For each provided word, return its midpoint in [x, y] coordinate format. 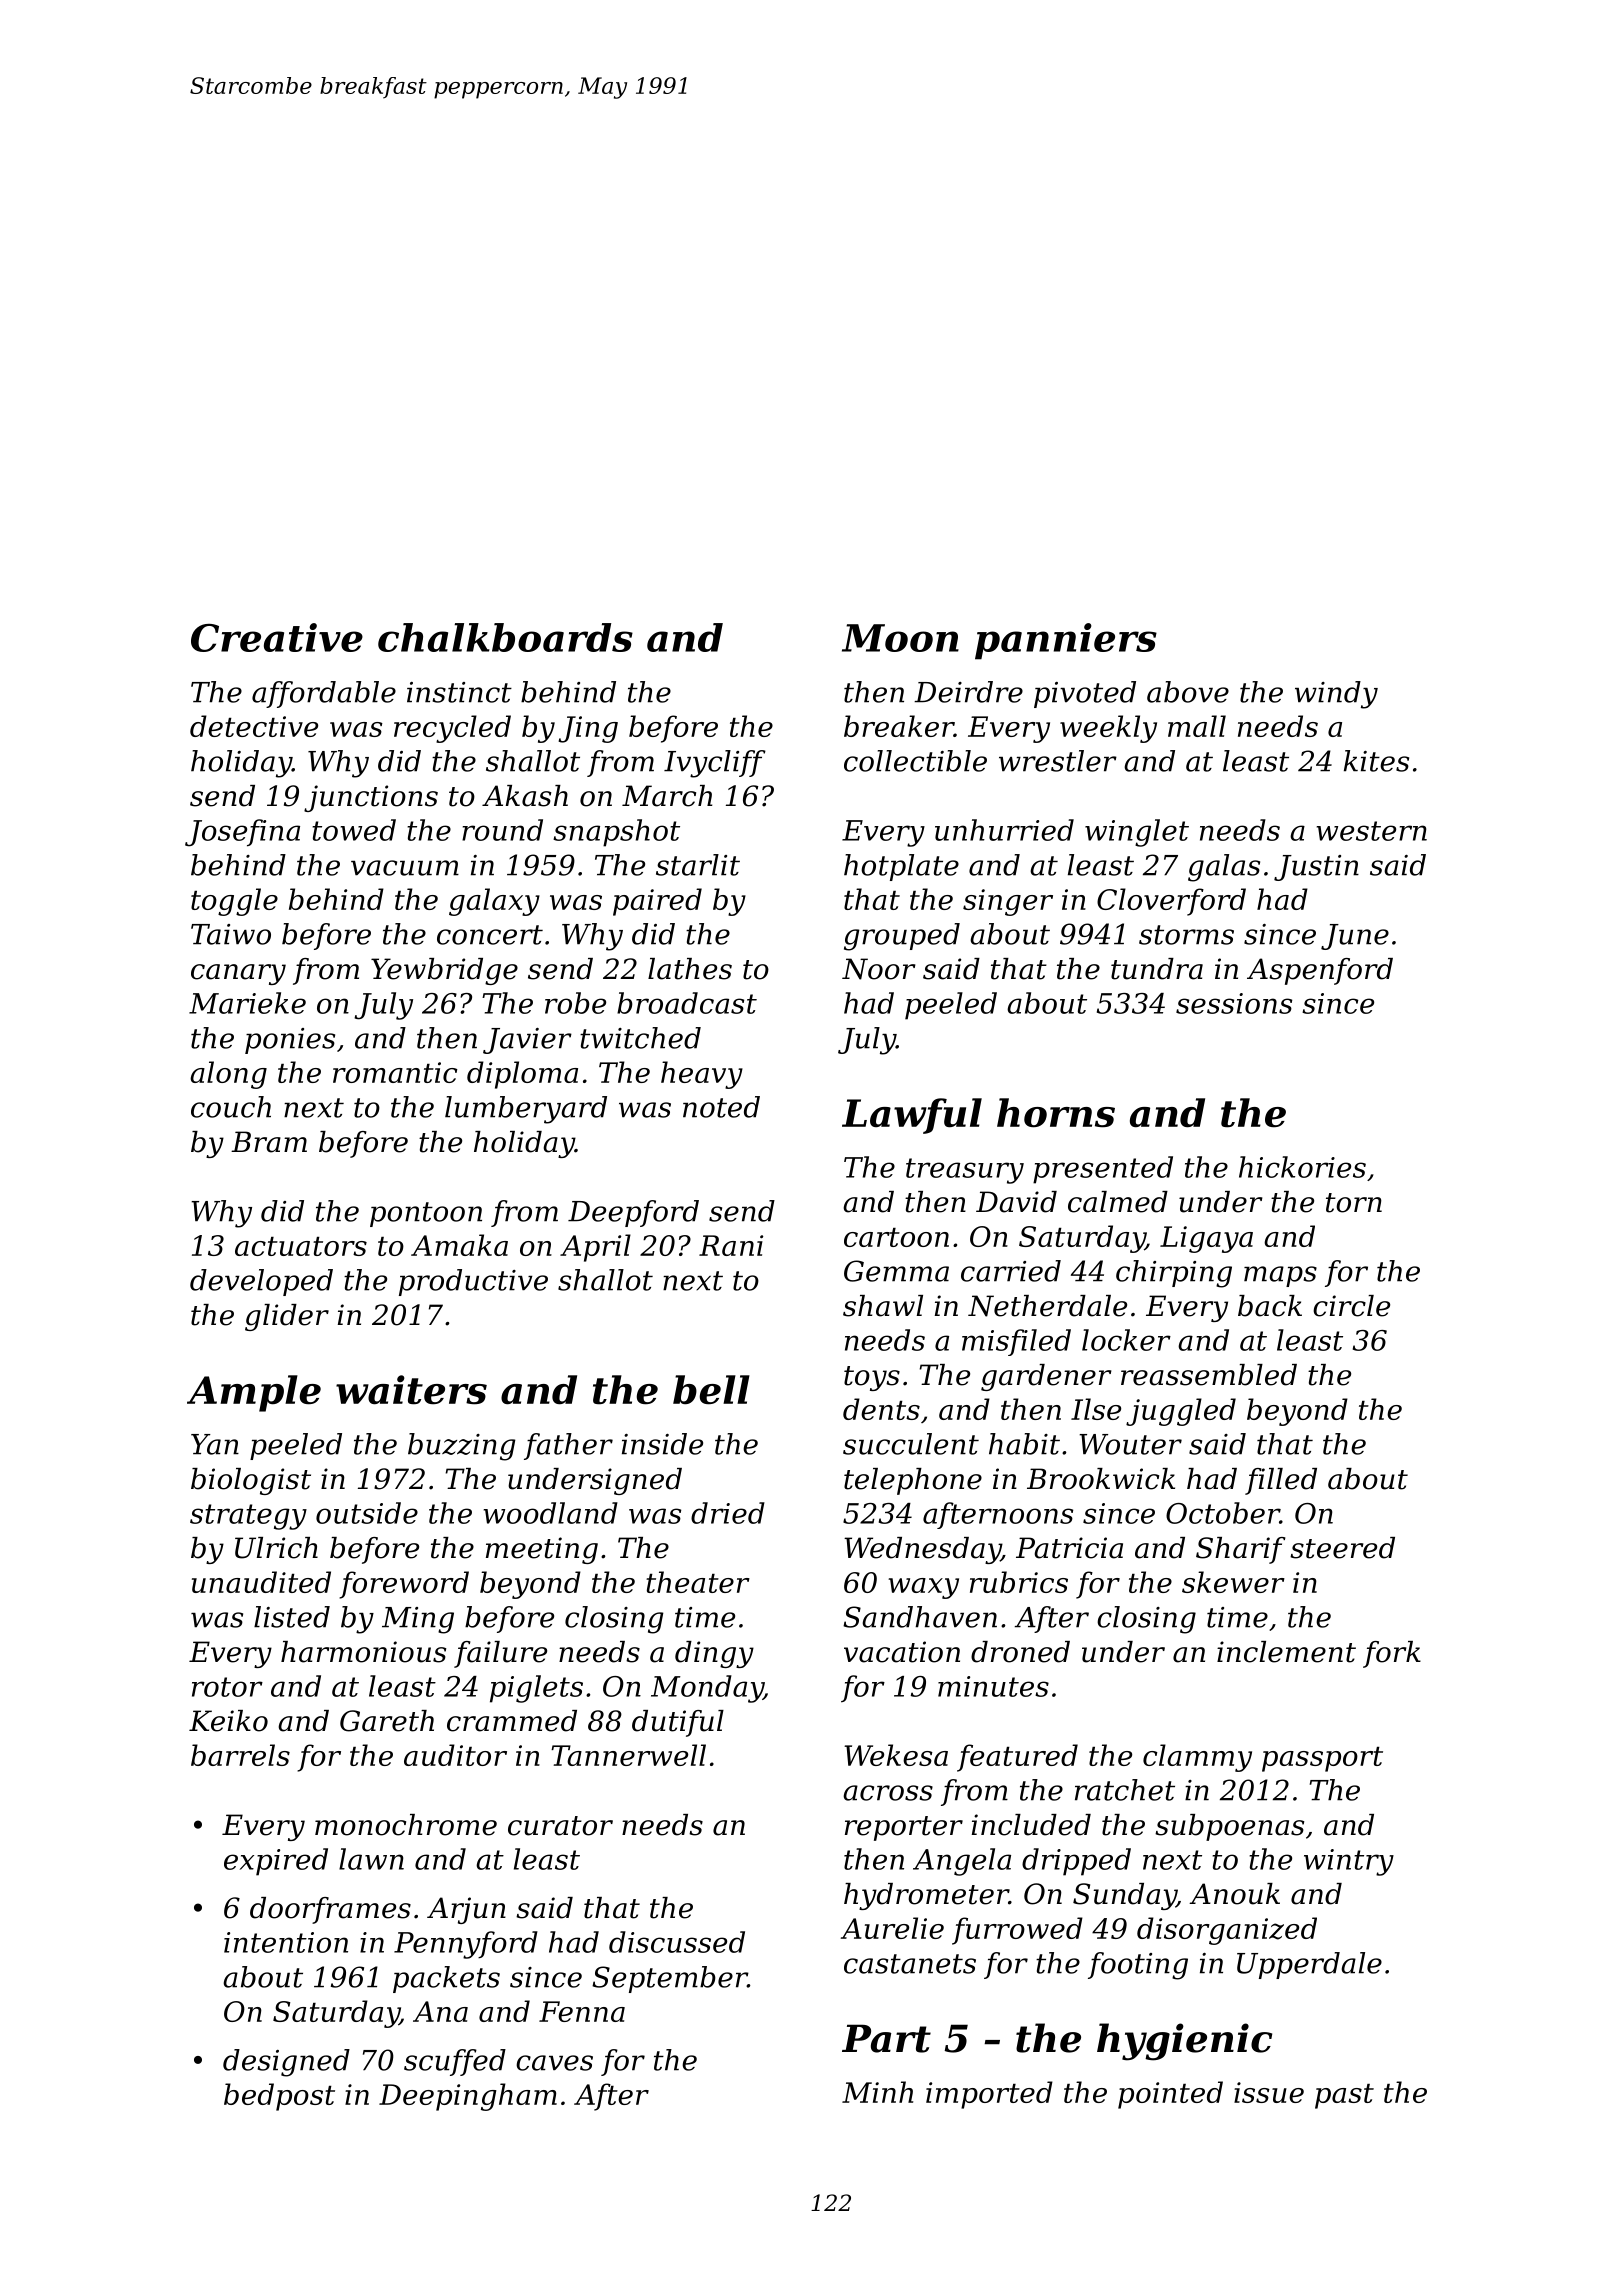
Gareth [387, 1721]
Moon [900, 638]
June [1355, 937]
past [1344, 2096]
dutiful [678, 1723]
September [670, 1979]
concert [490, 935]
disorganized [1227, 1931]
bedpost [279, 2097]
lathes [690, 969]
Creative [277, 637]
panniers [1066, 641]
